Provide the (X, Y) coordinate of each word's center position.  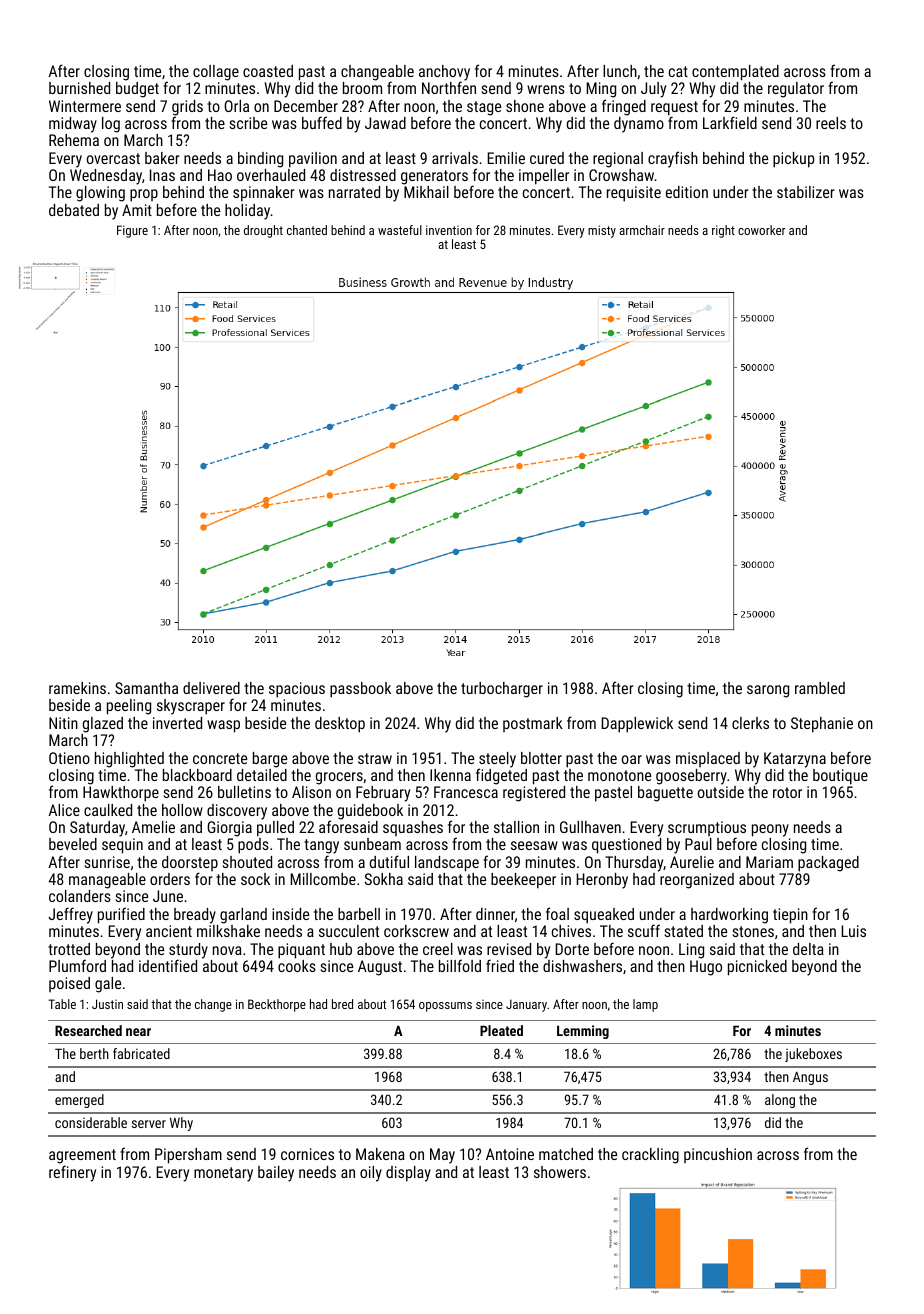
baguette (665, 794)
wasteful (400, 230)
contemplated (735, 73)
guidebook (370, 812)
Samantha (146, 688)
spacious (297, 690)
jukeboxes (813, 1055)
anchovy (444, 73)
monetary (223, 1174)
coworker (761, 230)
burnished (79, 88)
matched (566, 1154)
